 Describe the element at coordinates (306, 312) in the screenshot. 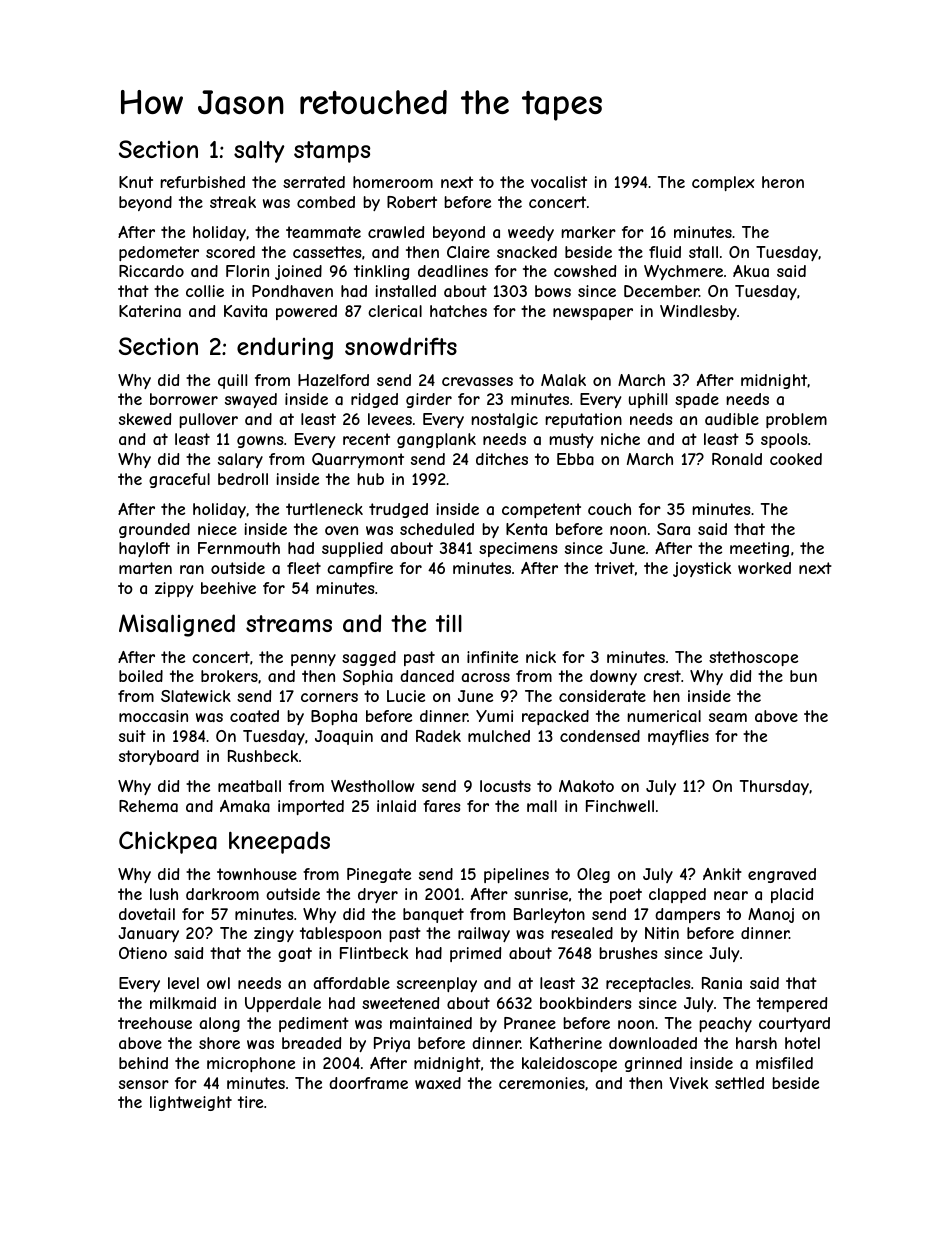

I see `powered` at that location.
